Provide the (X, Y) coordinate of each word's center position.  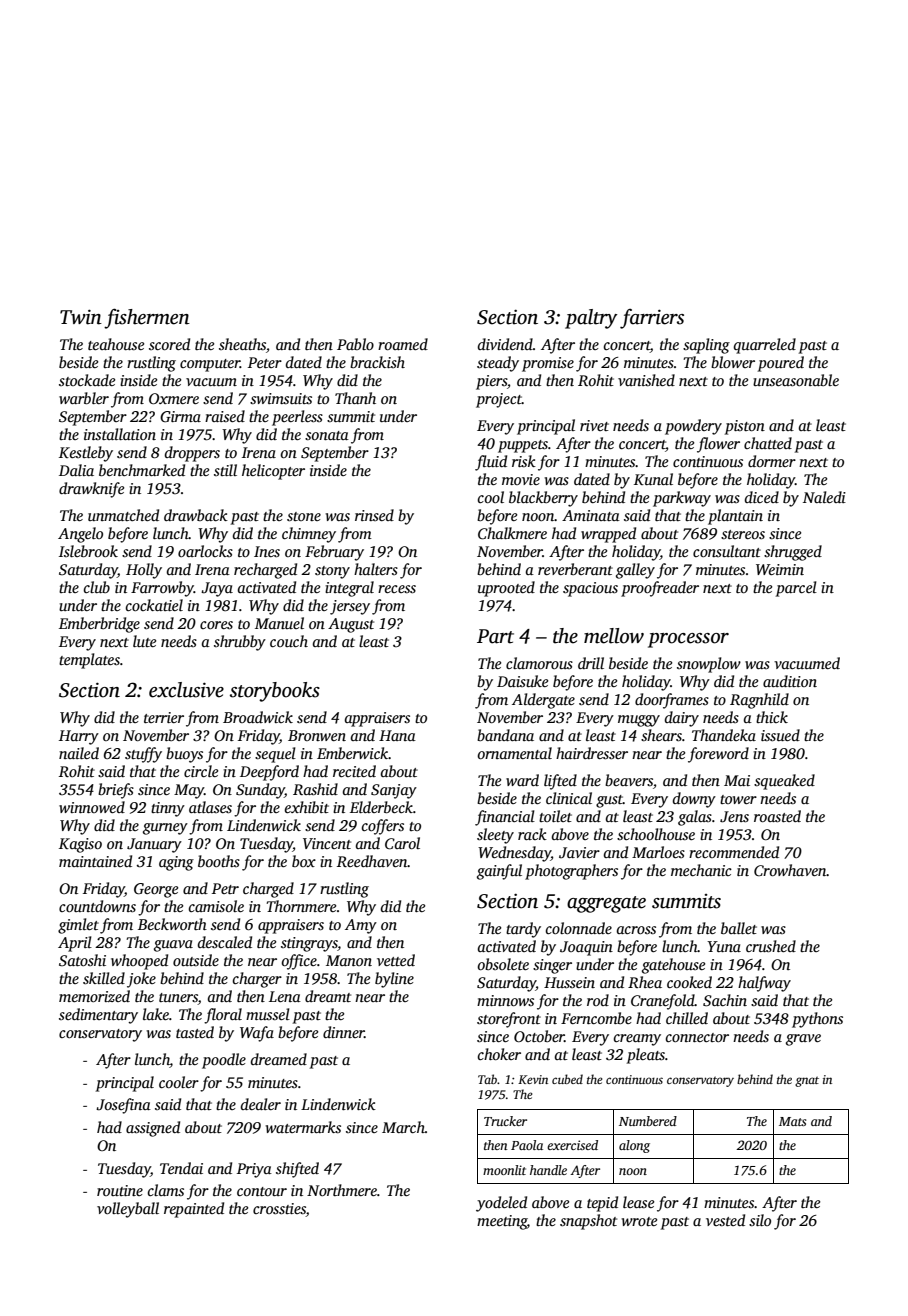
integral (349, 589)
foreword (718, 755)
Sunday (260, 791)
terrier (164, 717)
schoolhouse (656, 834)
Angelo (80, 535)
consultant (727, 551)
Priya (254, 1170)
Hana (397, 735)
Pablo (355, 344)
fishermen (147, 318)
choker (499, 1054)
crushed (771, 946)
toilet (555, 816)
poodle (224, 1061)
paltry (591, 319)
